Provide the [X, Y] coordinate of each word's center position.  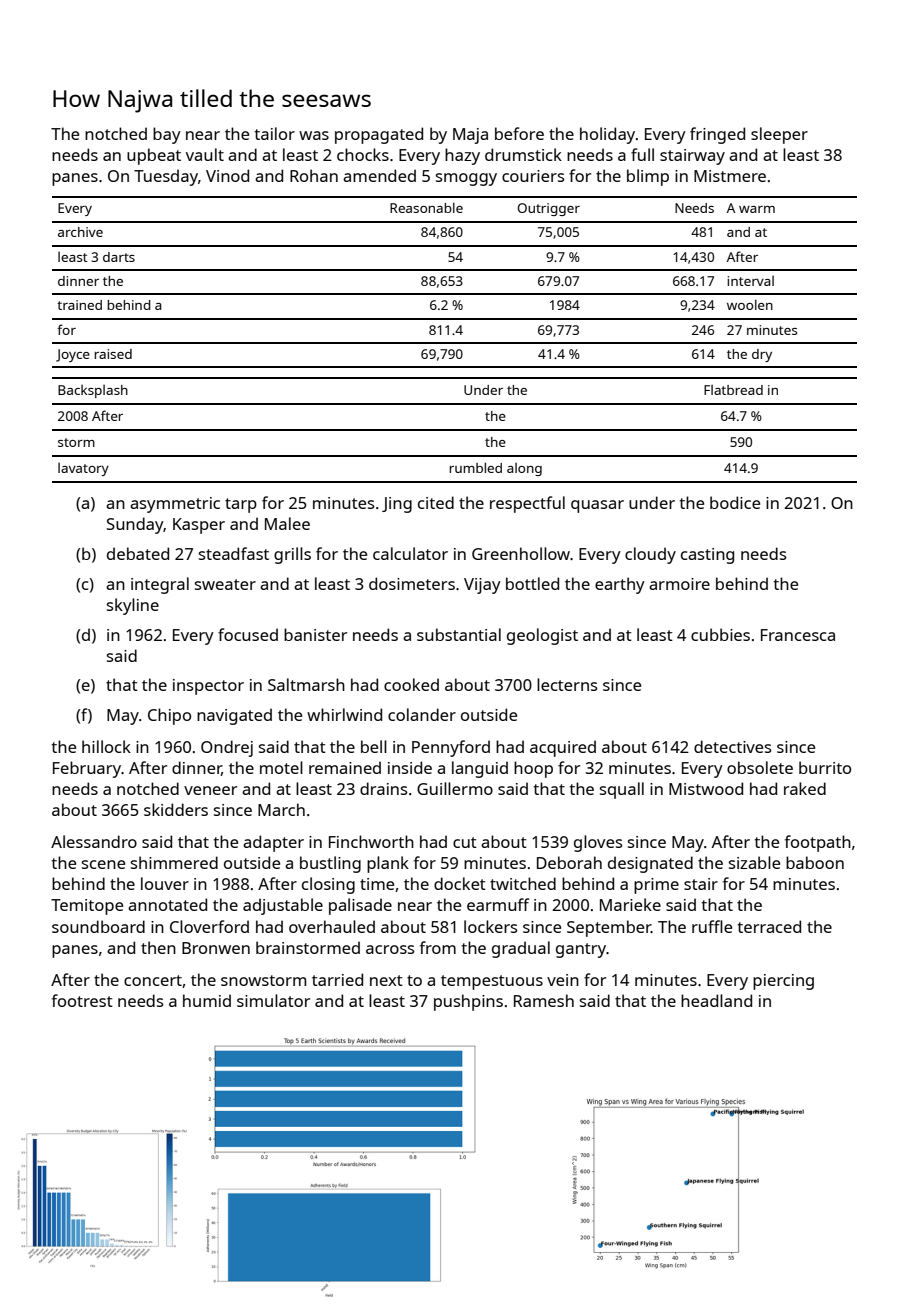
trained [79, 305]
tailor [275, 133]
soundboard [98, 926]
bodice [735, 502]
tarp [241, 505]
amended [379, 175]
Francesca [798, 635]
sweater [225, 584]
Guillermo [455, 788]
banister [315, 634]
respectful [527, 504]
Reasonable [426, 207]
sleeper [779, 135]
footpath [818, 843]
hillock [106, 746]
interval [750, 281]
